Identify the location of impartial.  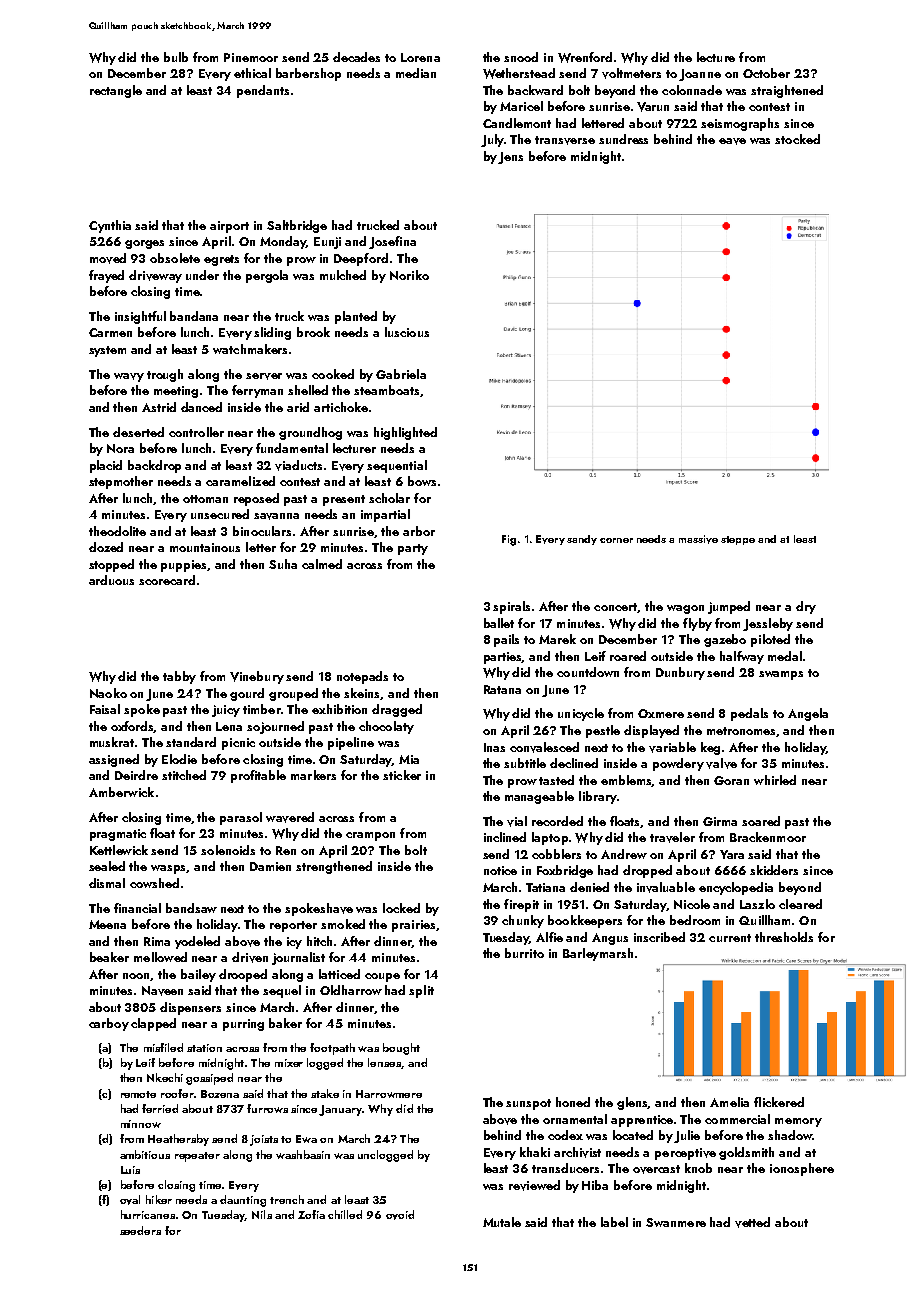
(385, 515).
